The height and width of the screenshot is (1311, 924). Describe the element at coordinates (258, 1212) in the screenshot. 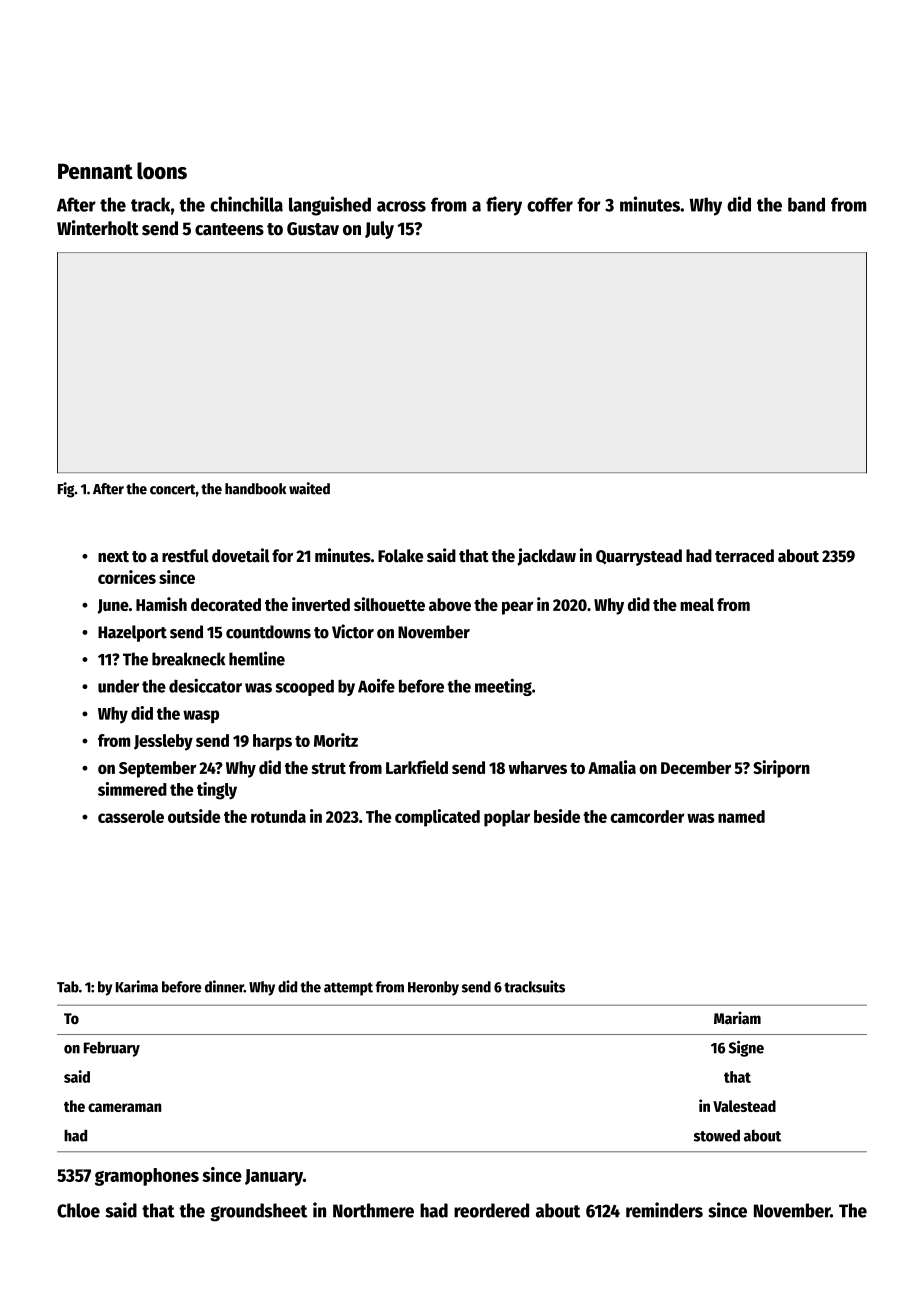

I see `groundsheet` at that location.
